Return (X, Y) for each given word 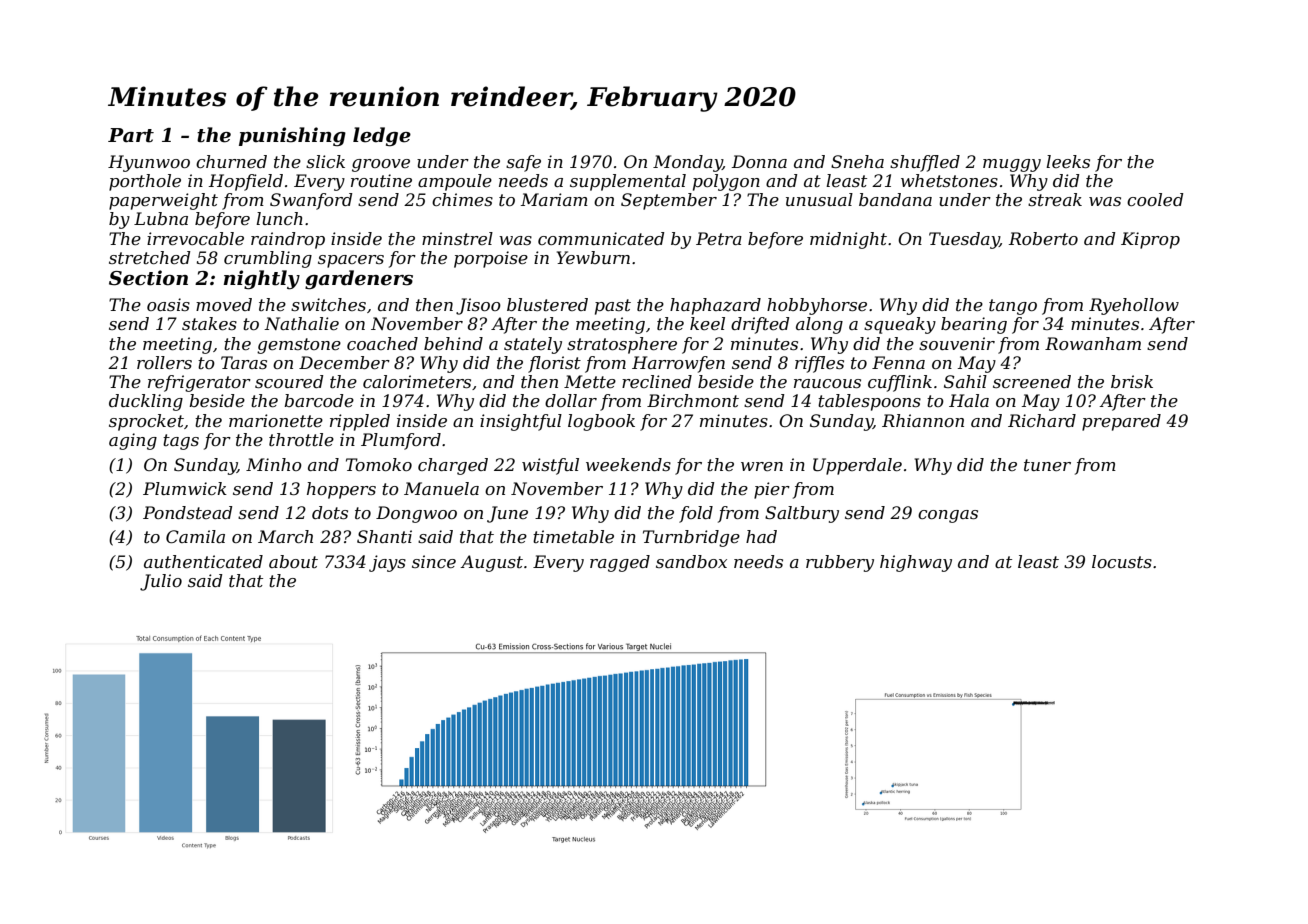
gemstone (299, 346)
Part (131, 135)
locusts (1122, 561)
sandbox (691, 561)
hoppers (341, 490)
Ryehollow (1134, 306)
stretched (149, 257)
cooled (1155, 199)
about (293, 561)
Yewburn (593, 257)
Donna (759, 161)
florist (554, 364)
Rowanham (1093, 343)
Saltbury (802, 514)
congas (948, 516)
